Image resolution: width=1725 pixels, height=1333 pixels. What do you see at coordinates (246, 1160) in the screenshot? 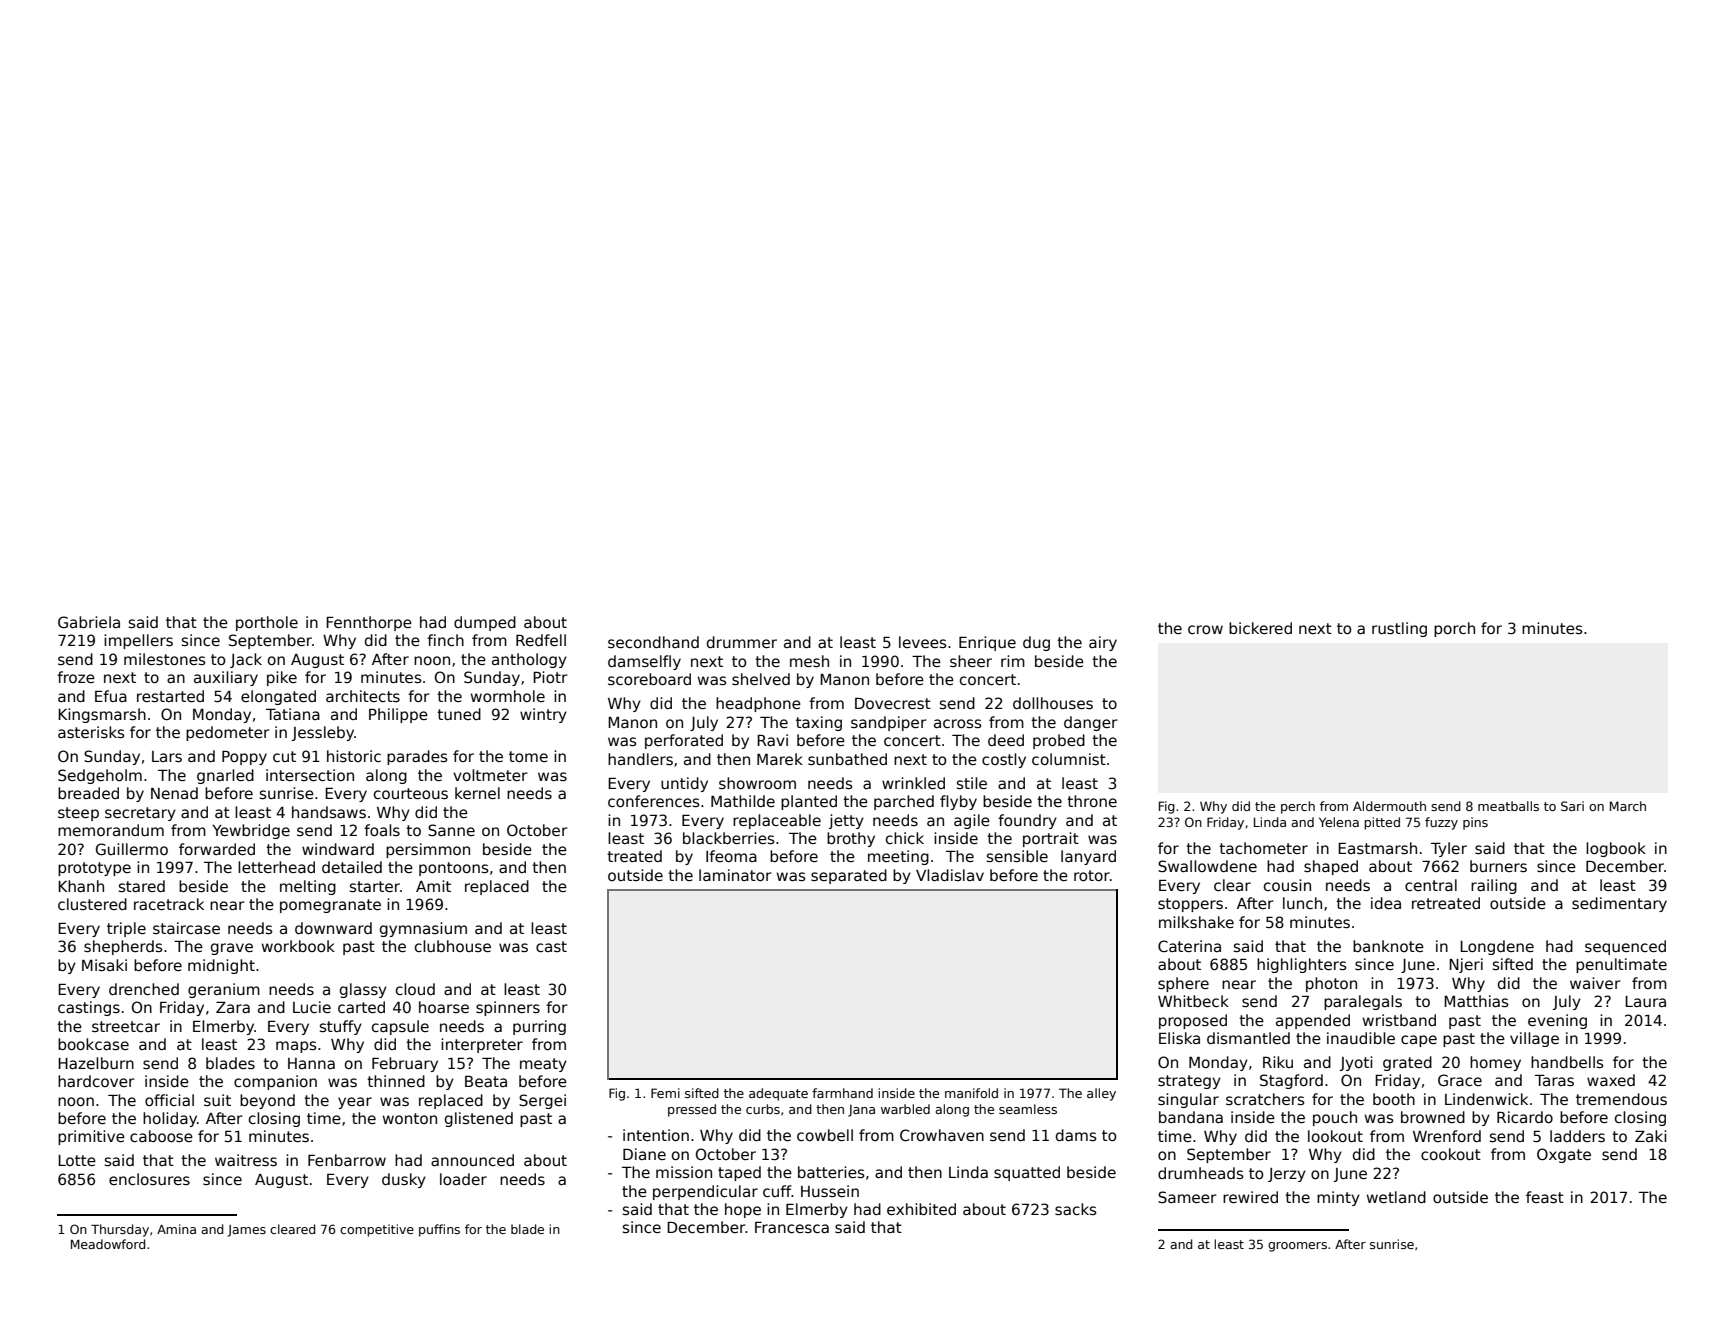
I see `waitress` at bounding box center [246, 1160].
